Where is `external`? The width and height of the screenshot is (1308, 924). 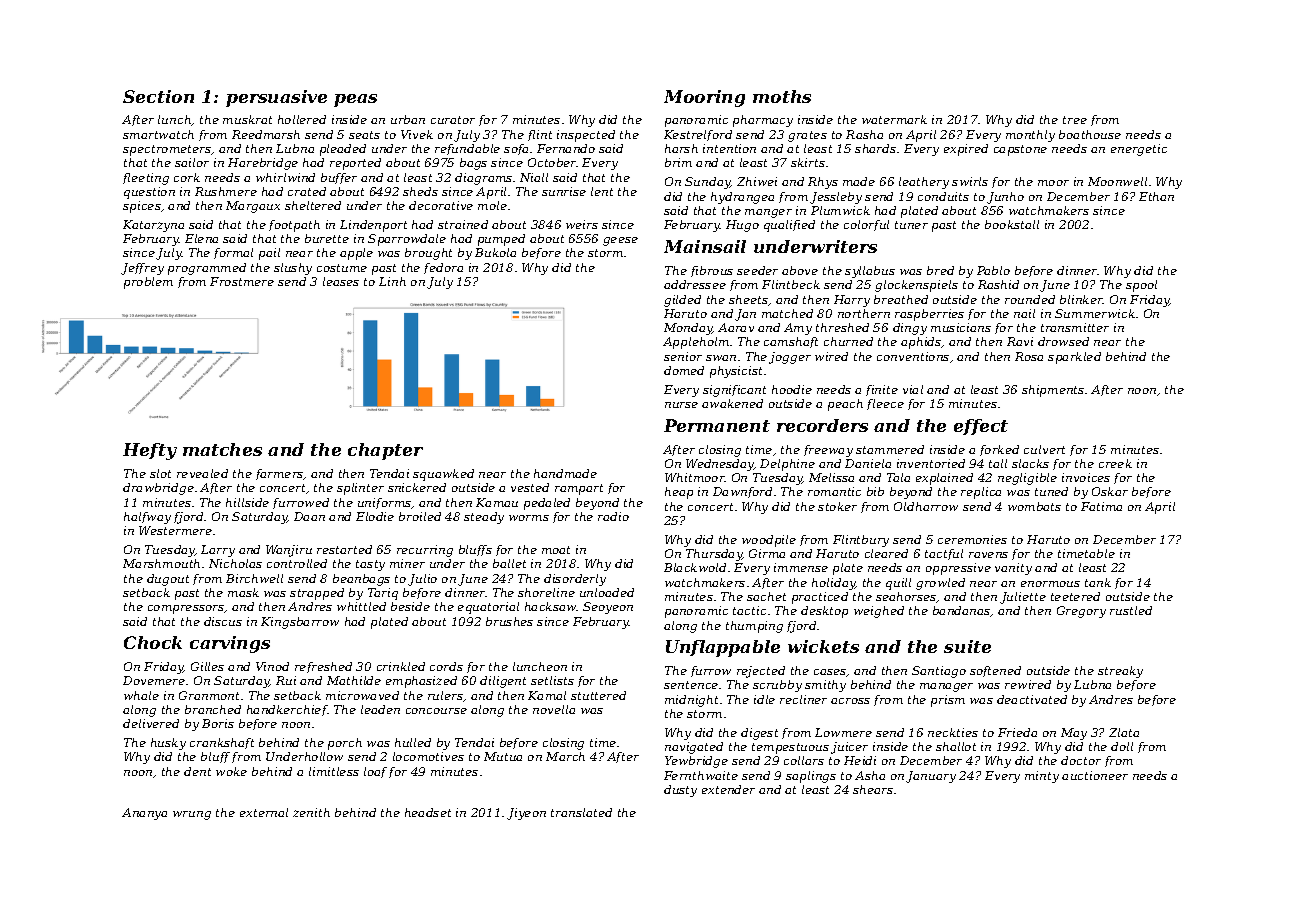 external is located at coordinates (264, 812).
